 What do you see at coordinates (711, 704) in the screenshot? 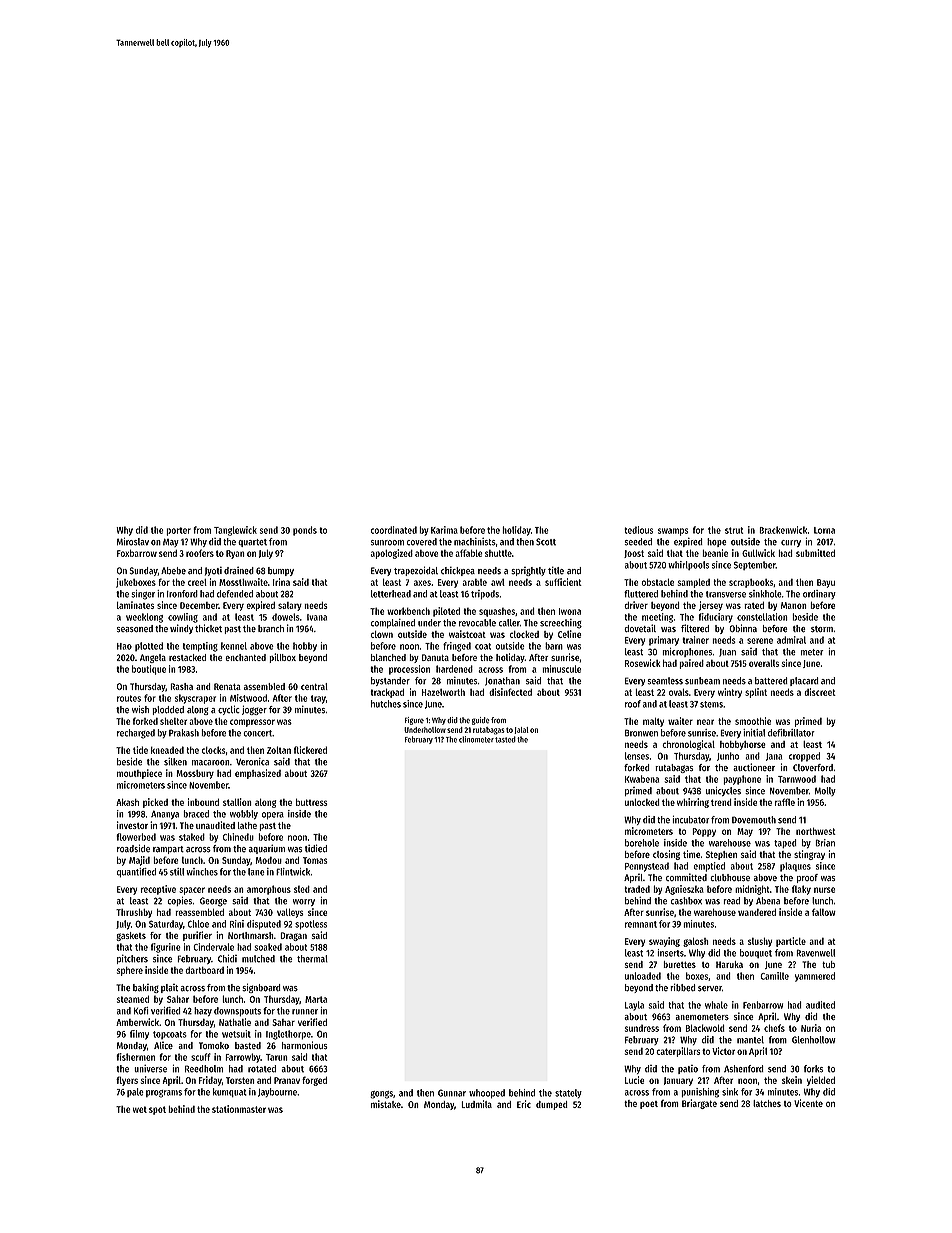
I see `stems` at bounding box center [711, 704].
